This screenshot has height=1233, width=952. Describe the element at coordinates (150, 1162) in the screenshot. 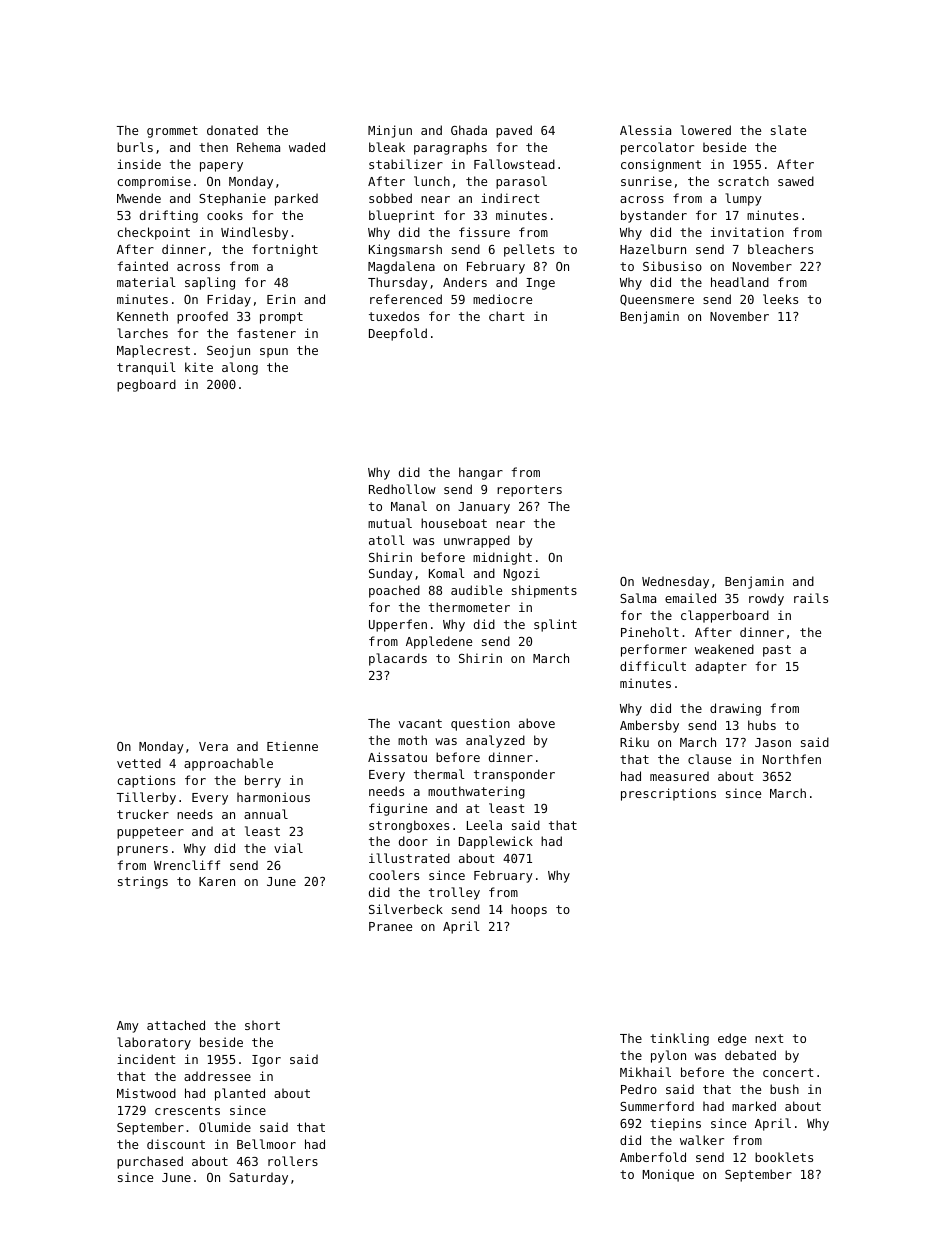

I see `purchased` at that location.
